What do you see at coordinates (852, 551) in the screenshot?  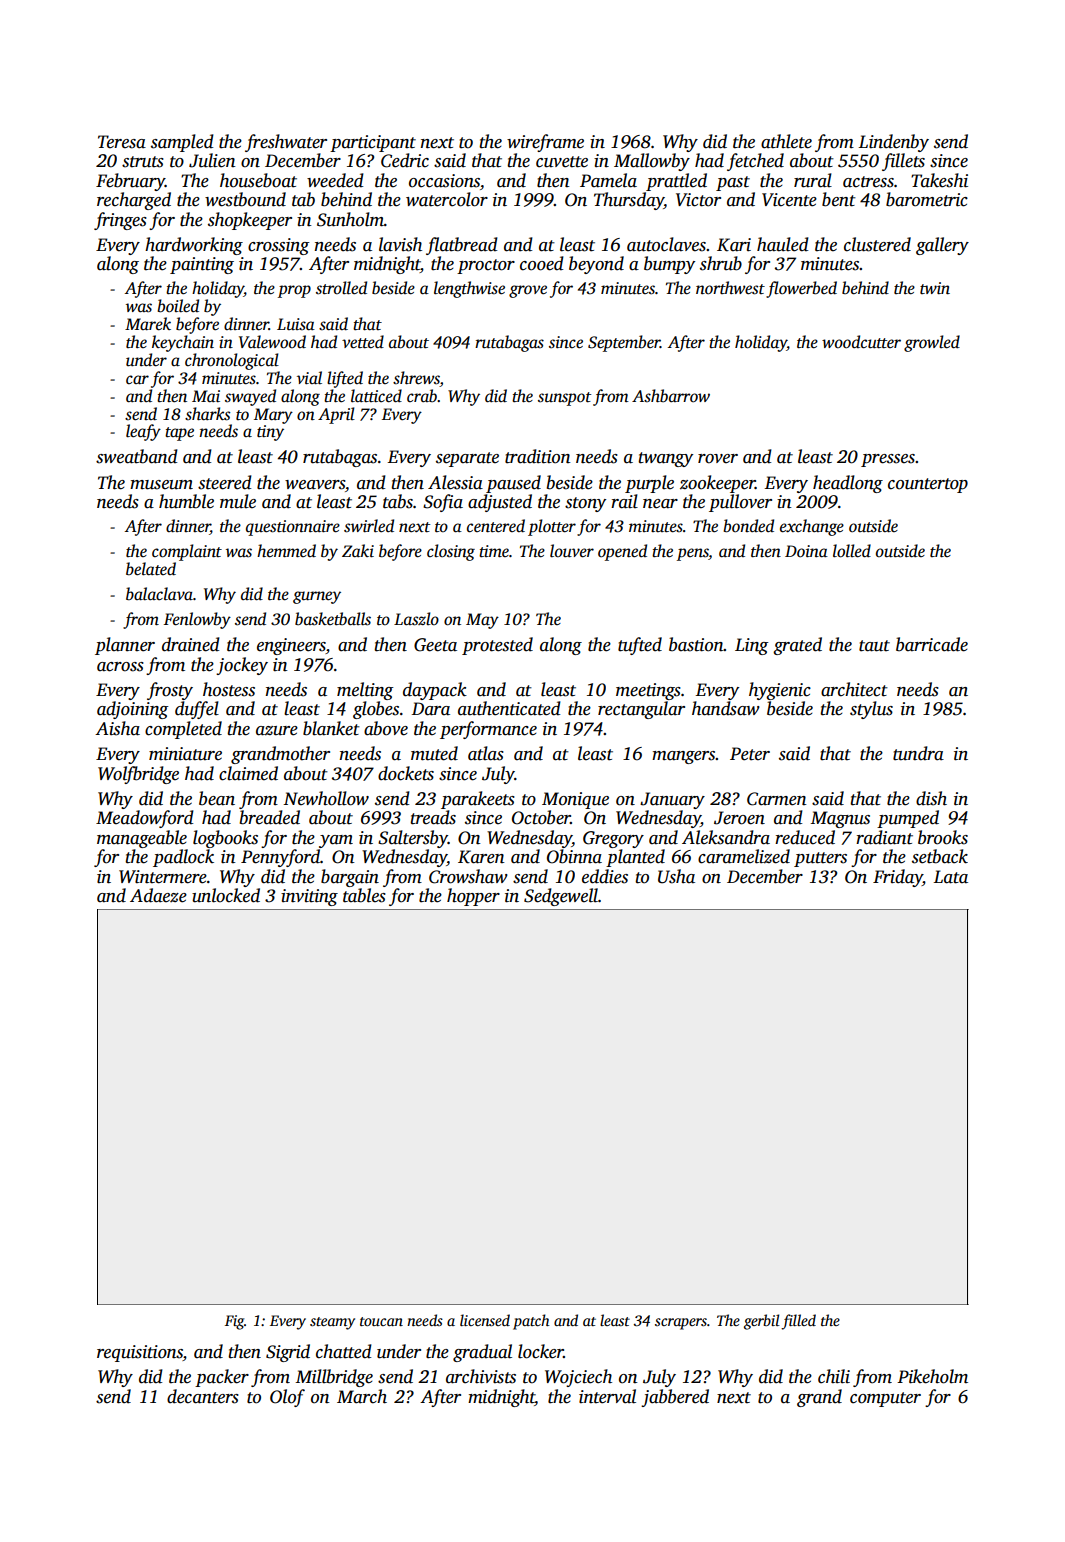 I see `lolled` at bounding box center [852, 551].
